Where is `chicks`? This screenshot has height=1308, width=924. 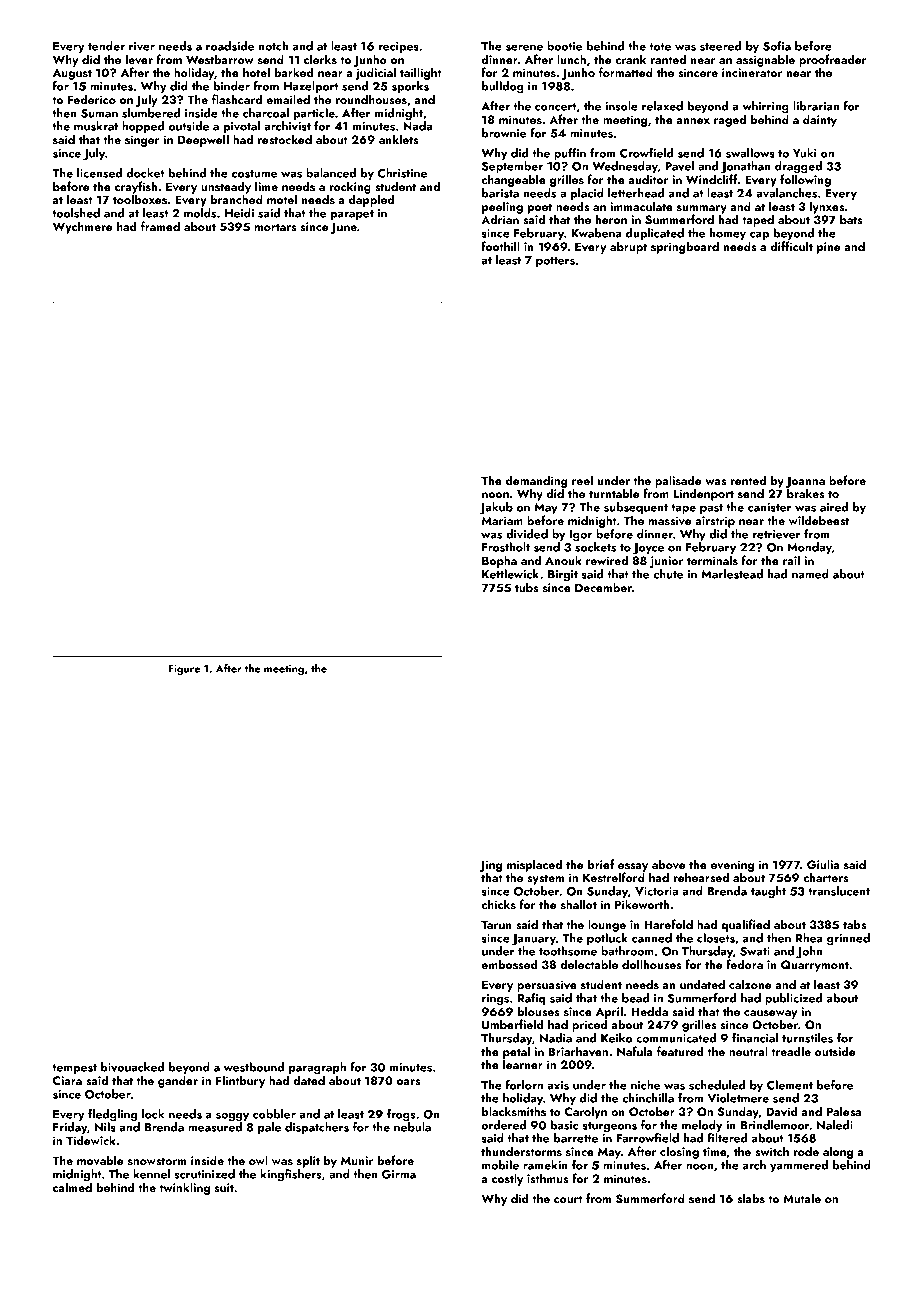
chicks is located at coordinates (498, 904).
